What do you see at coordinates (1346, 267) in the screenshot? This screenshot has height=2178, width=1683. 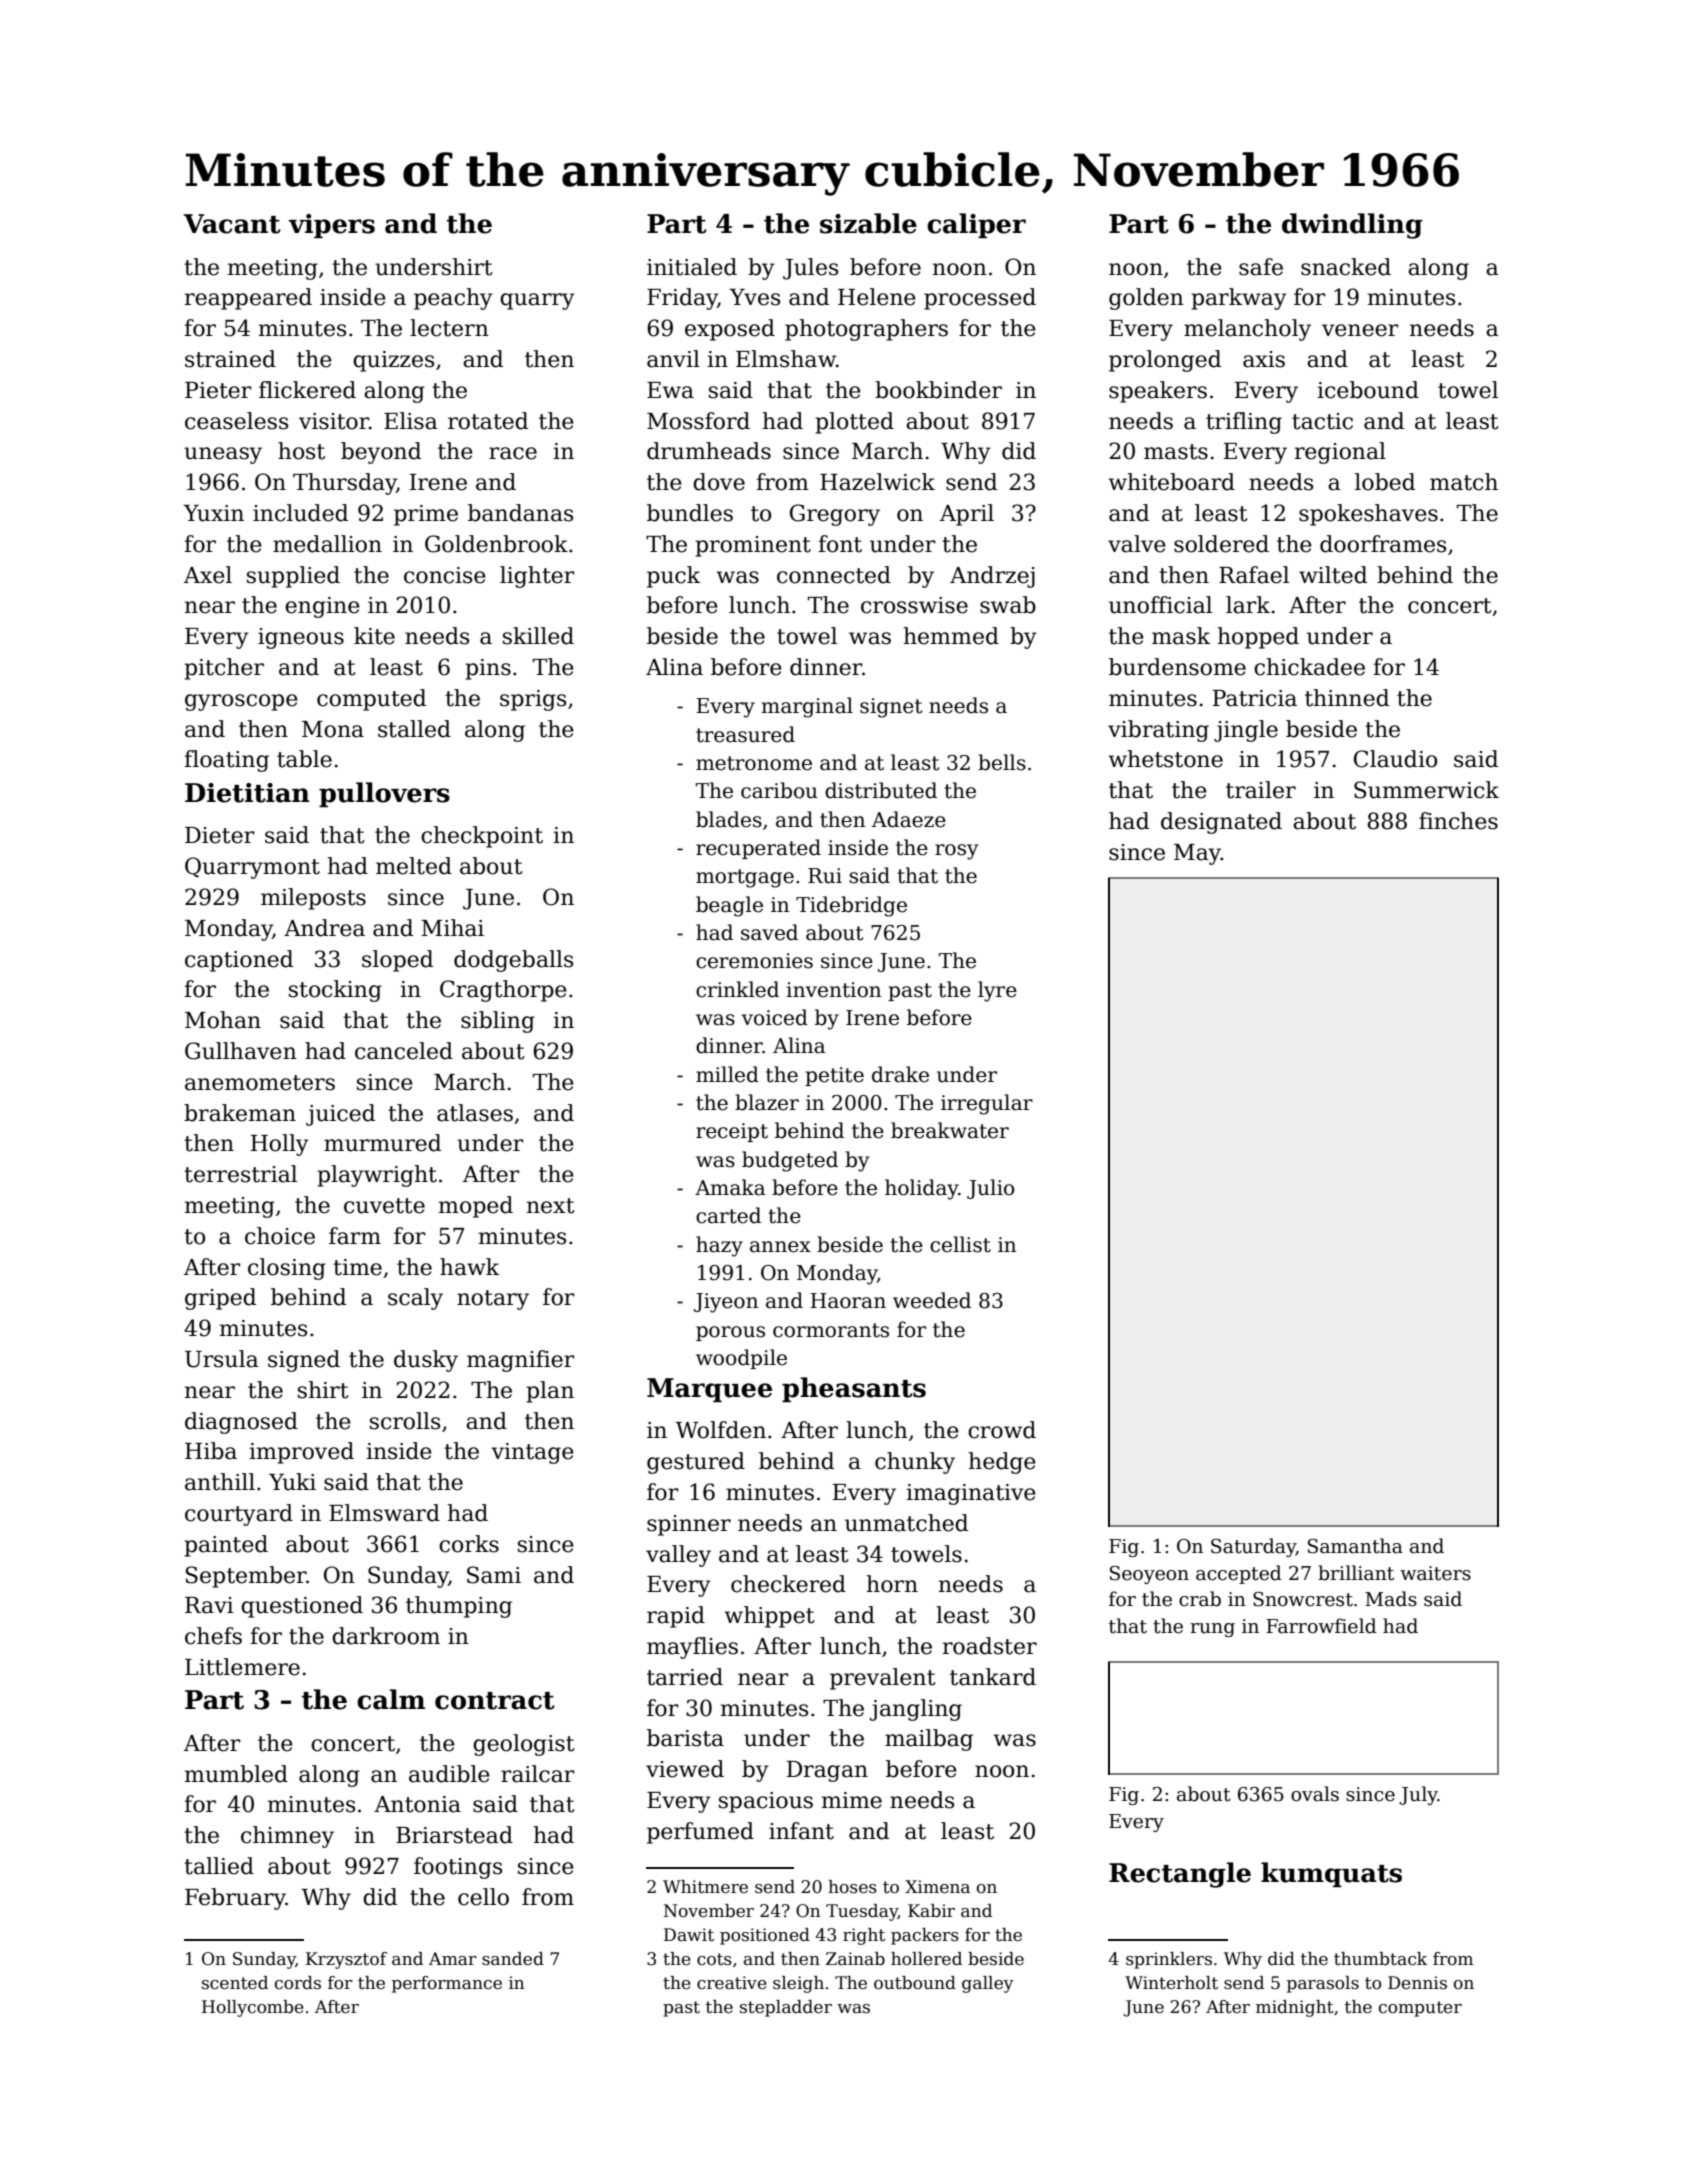 I see `snacked` at bounding box center [1346, 267].
